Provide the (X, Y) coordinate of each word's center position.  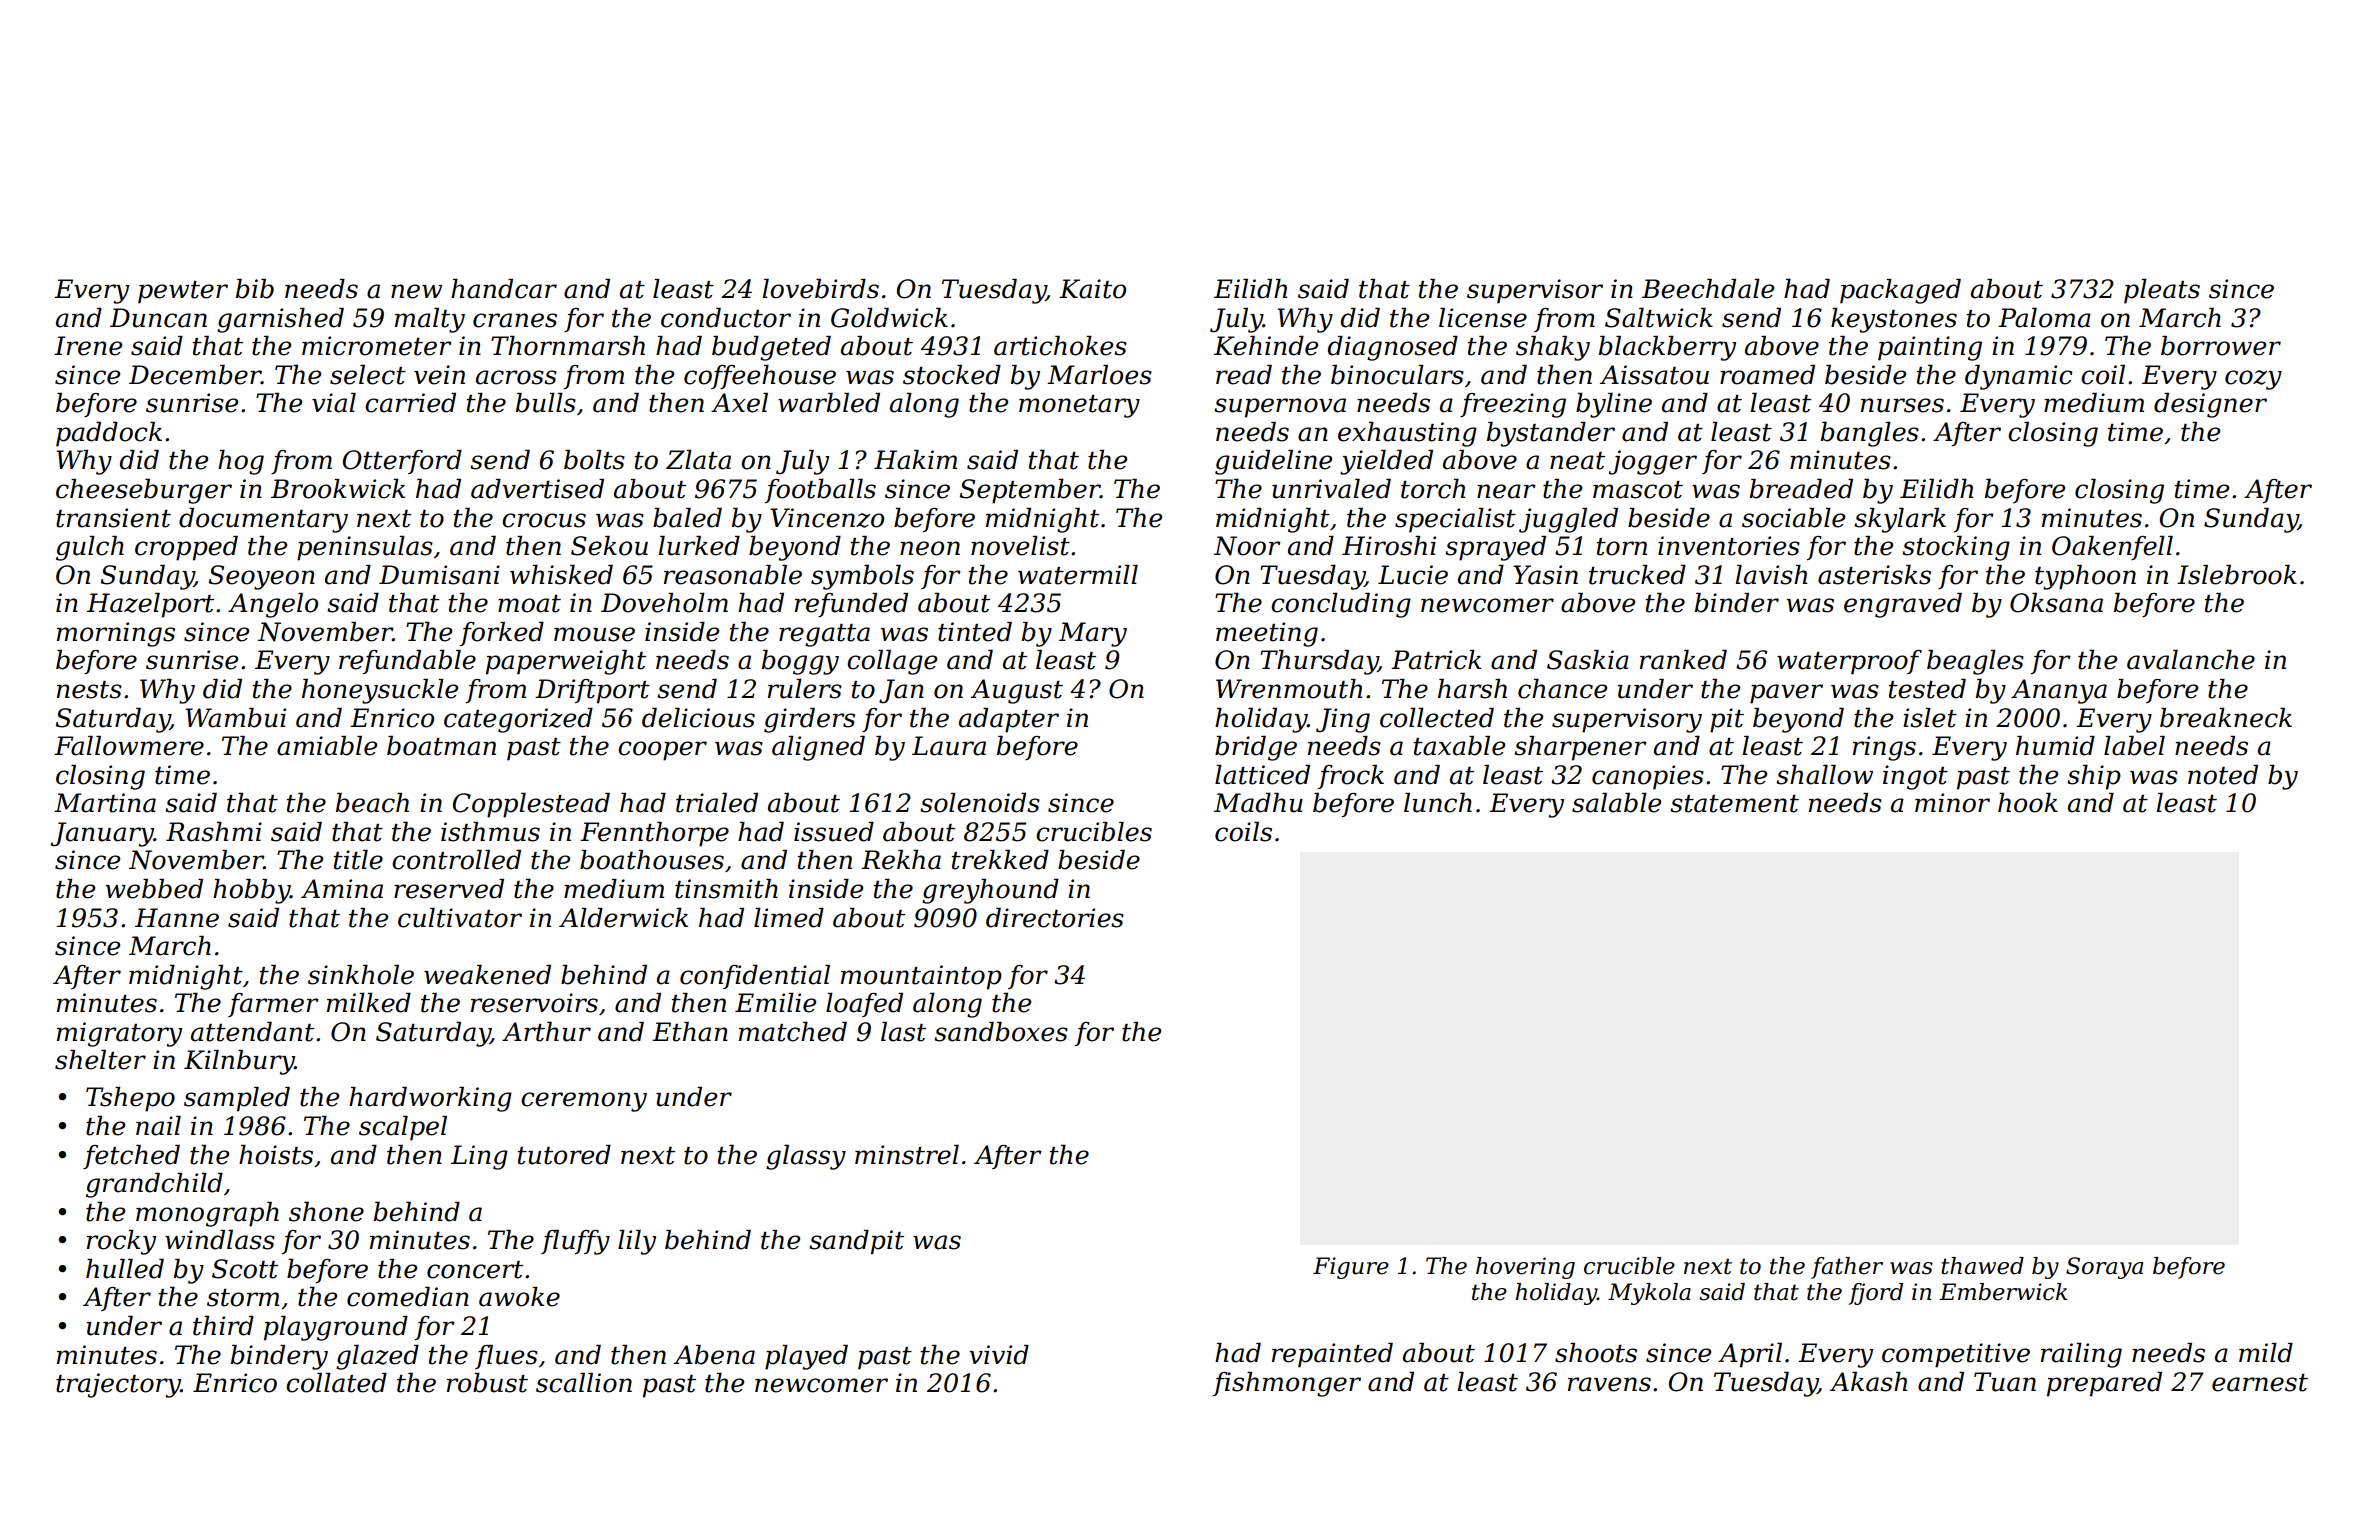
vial (334, 403)
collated (336, 1383)
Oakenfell (2112, 548)
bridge (1256, 748)
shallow (1824, 775)
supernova (1280, 408)
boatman (441, 746)
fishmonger (1287, 1384)
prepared (2104, 1384)
